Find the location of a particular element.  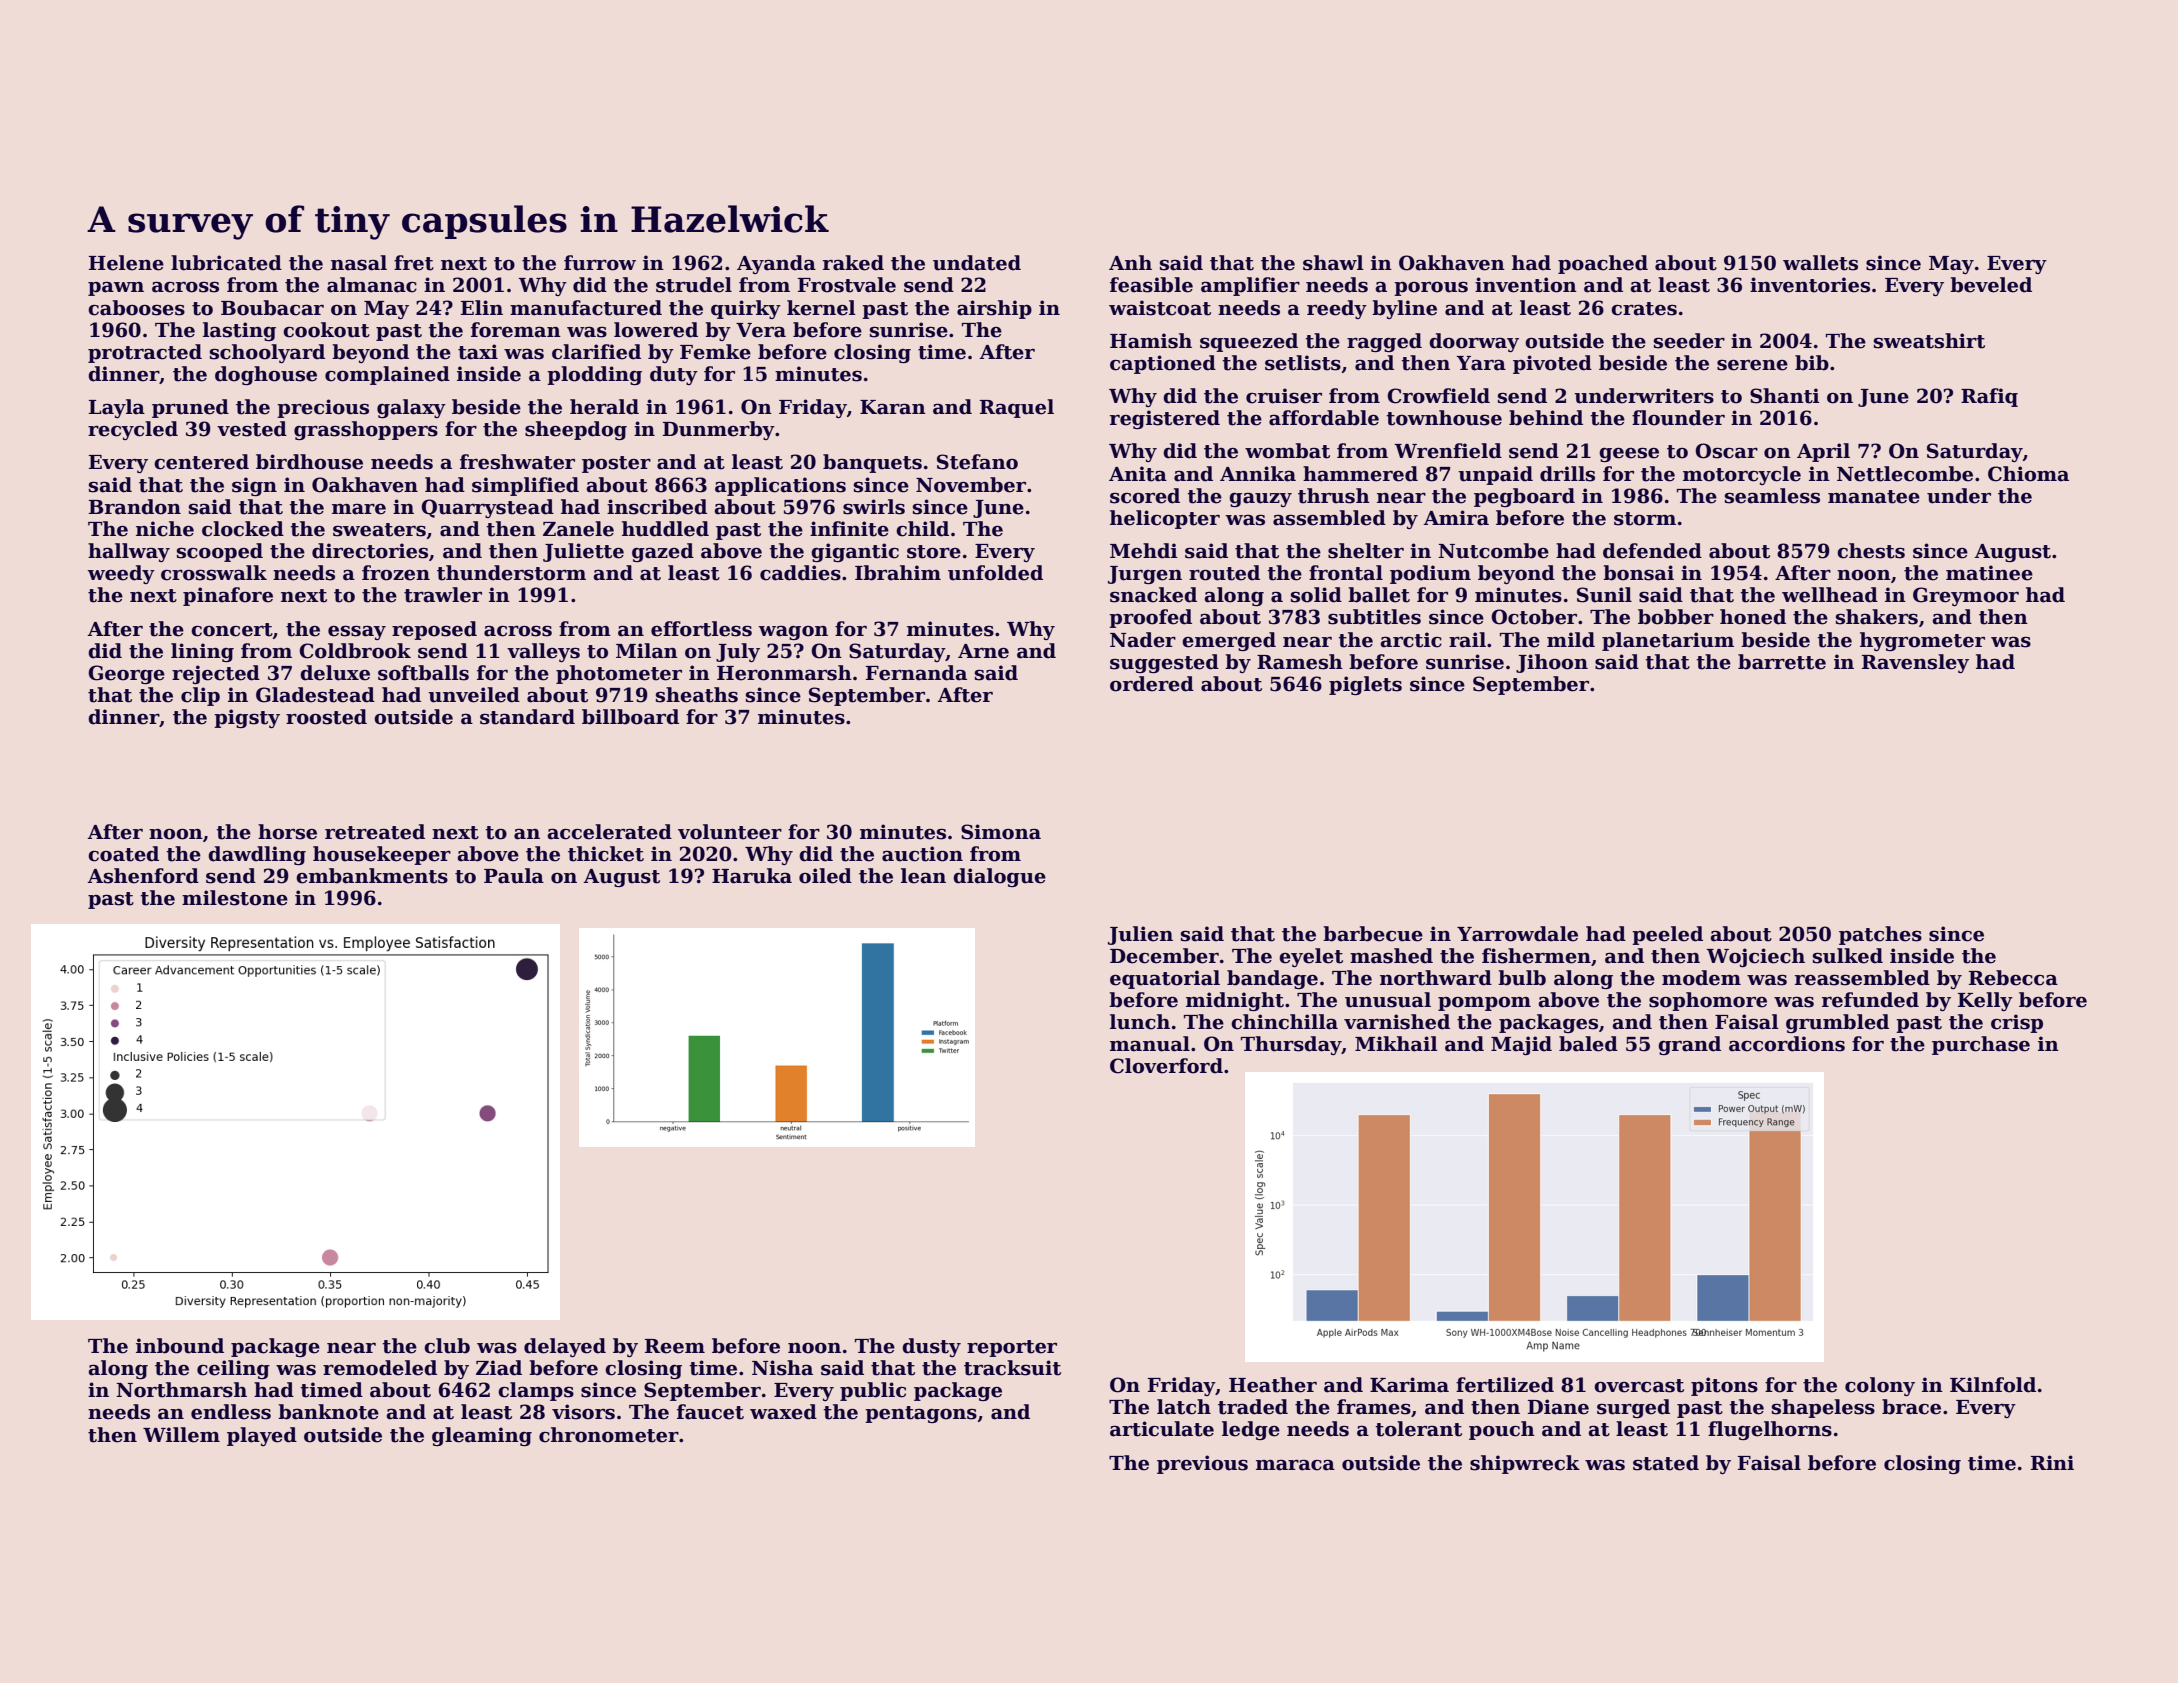

nasal is located at coordinates (359, 263).
